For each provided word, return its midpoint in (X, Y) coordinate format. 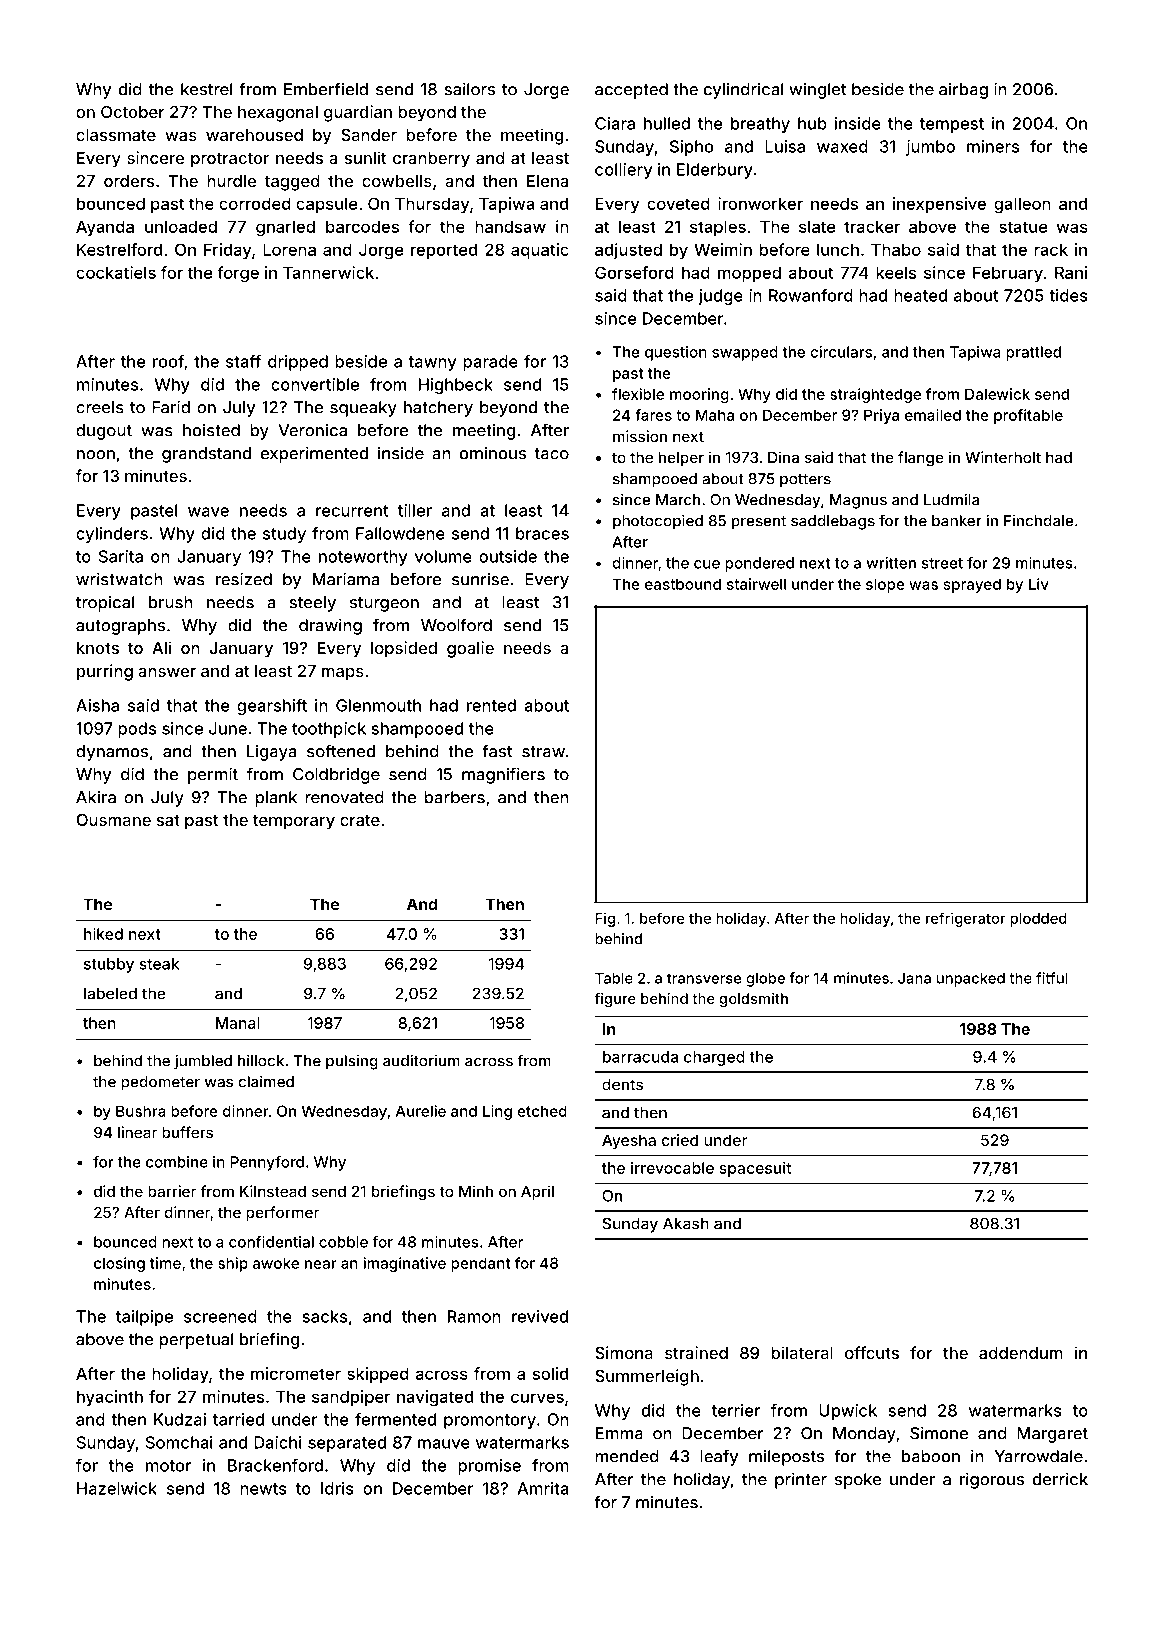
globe (765, 979)
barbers (454, 797)
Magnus (858, 501)
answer (167, 672)
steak (159, 964)
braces (542, 533)
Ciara (615, 123)
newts (263, 1489)
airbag (963, 91)
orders (129, 181)
